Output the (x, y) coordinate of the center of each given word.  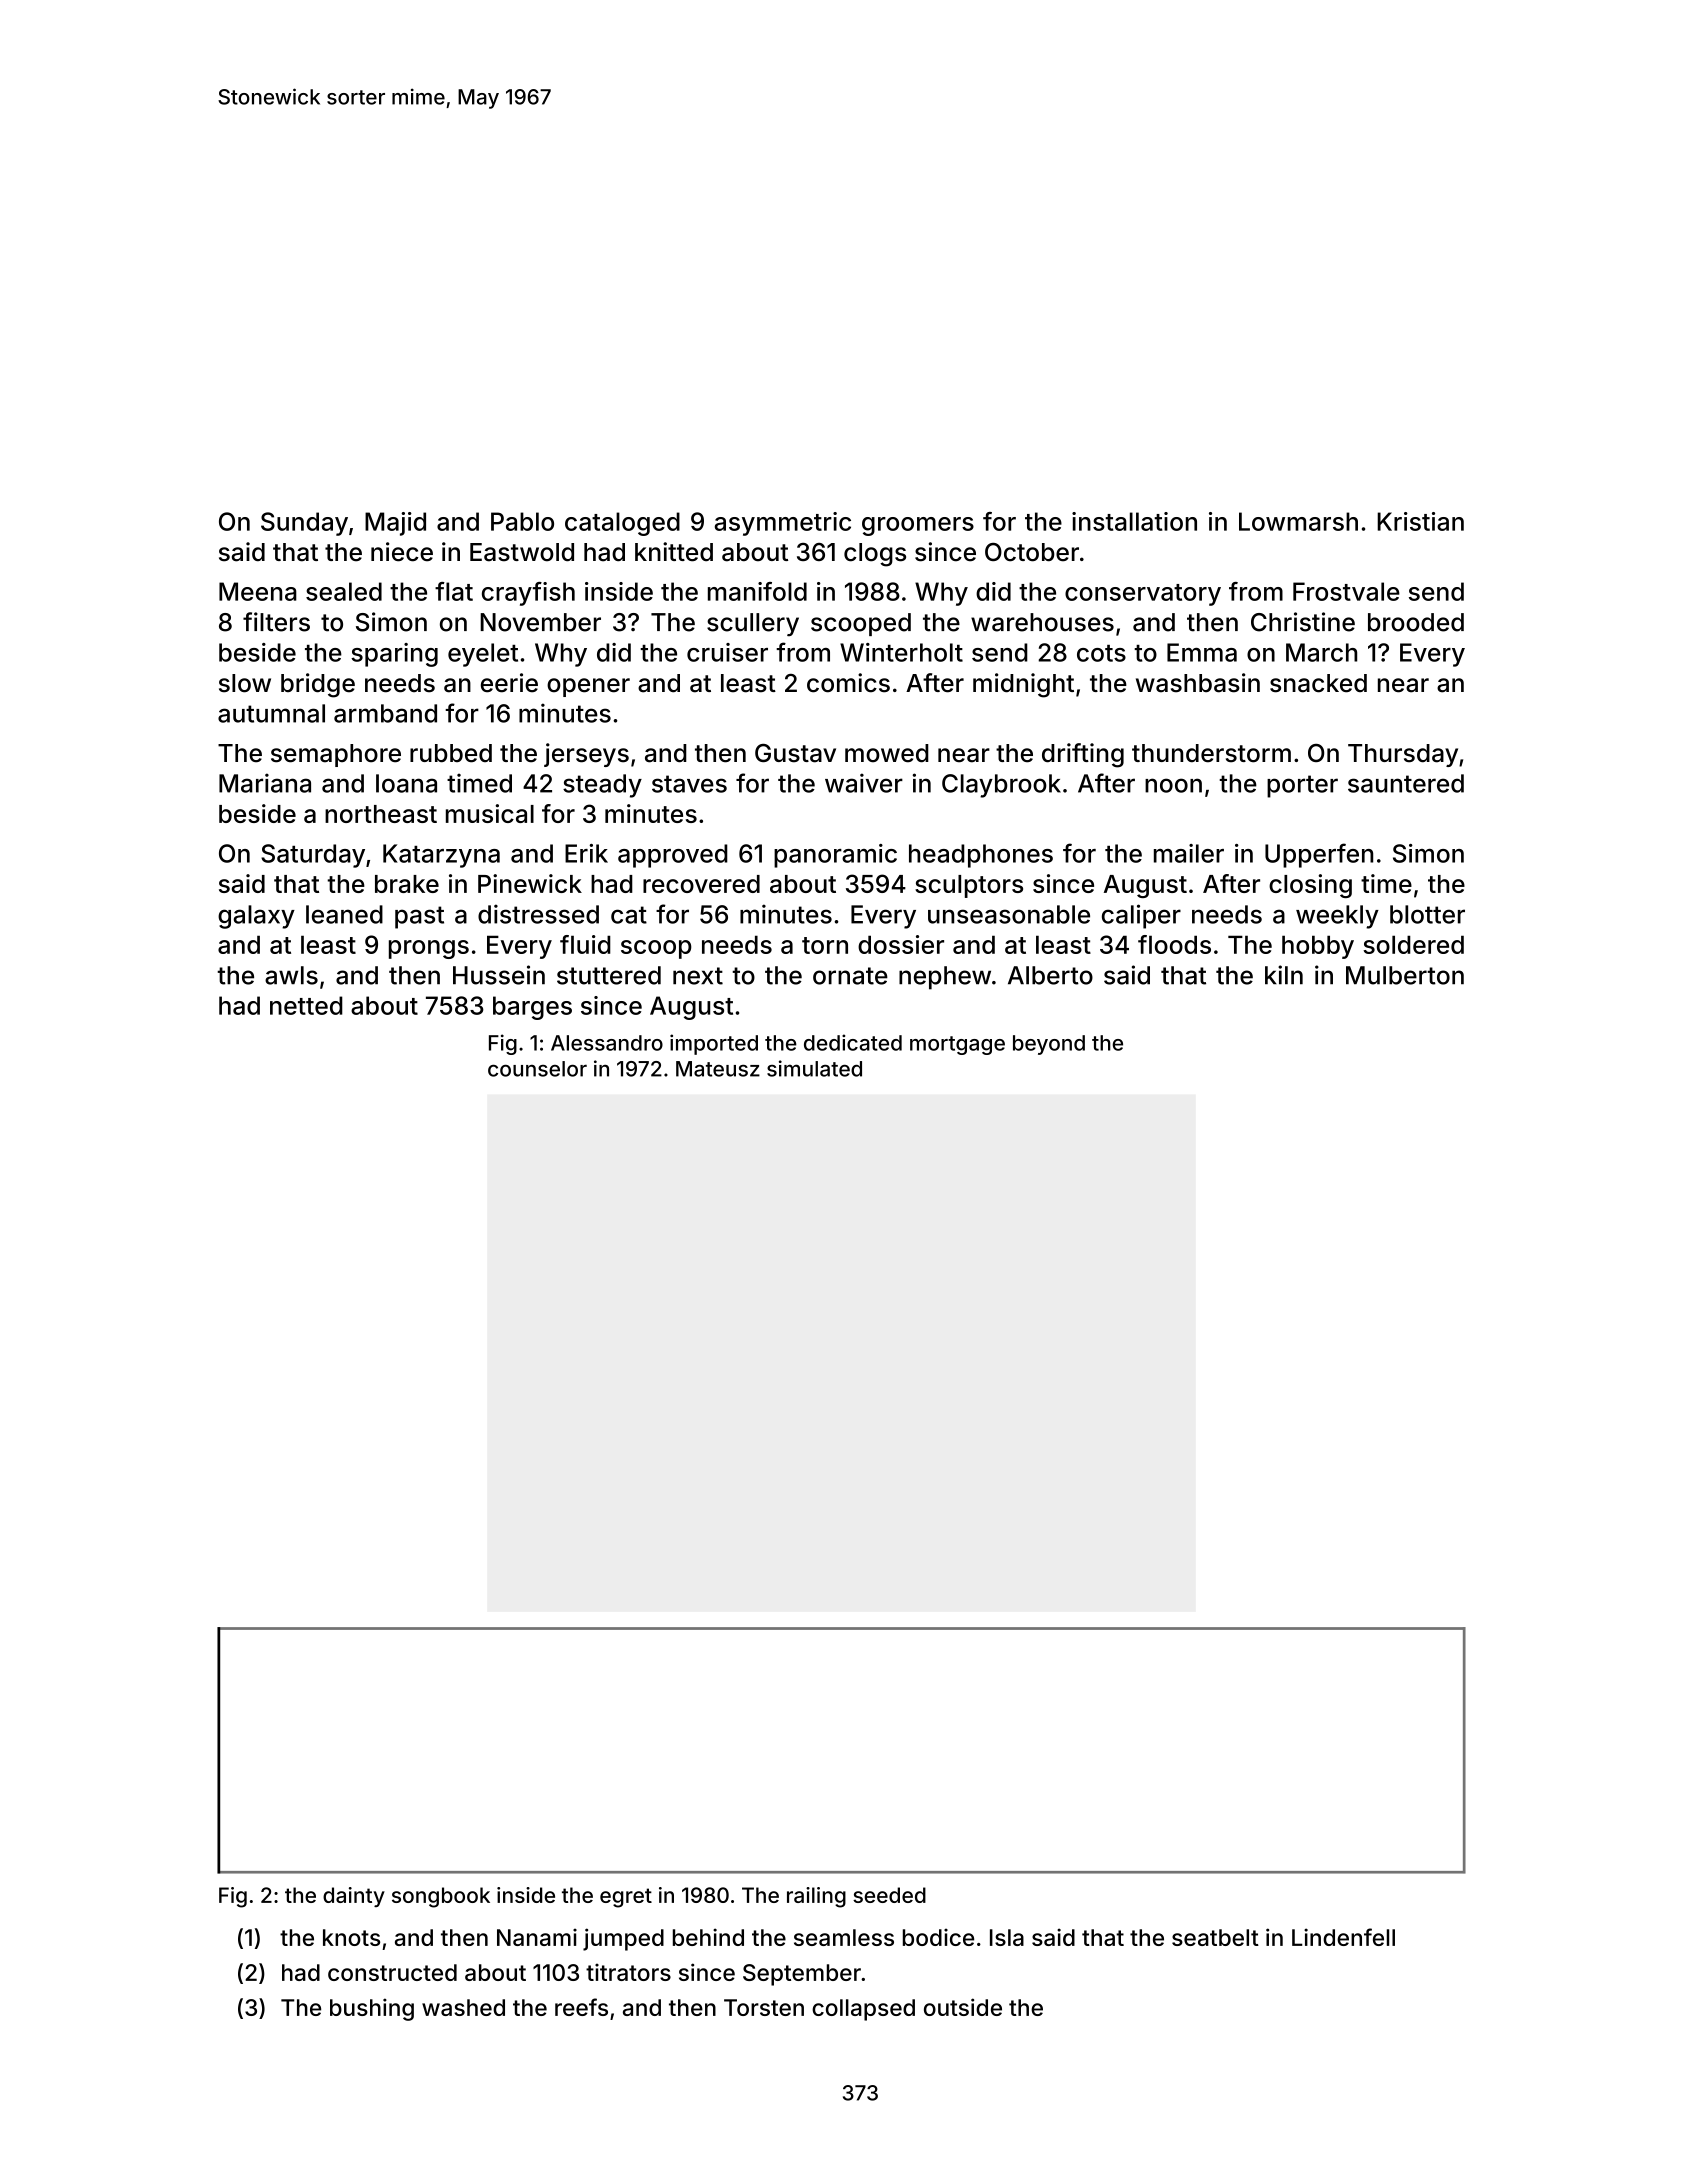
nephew (945, 978)
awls (291, 975)
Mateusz (718, 1069)
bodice (938, 1937)
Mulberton (1405, 975)
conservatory (1143, 595)
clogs (875, 555)
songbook (441, 1897)
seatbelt (1215, 1937)
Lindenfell (1343, 1937)
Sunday (304, 524)
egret (626, 1898)
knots (351, 1937)
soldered (1413, 944)
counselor (537, 1069)
